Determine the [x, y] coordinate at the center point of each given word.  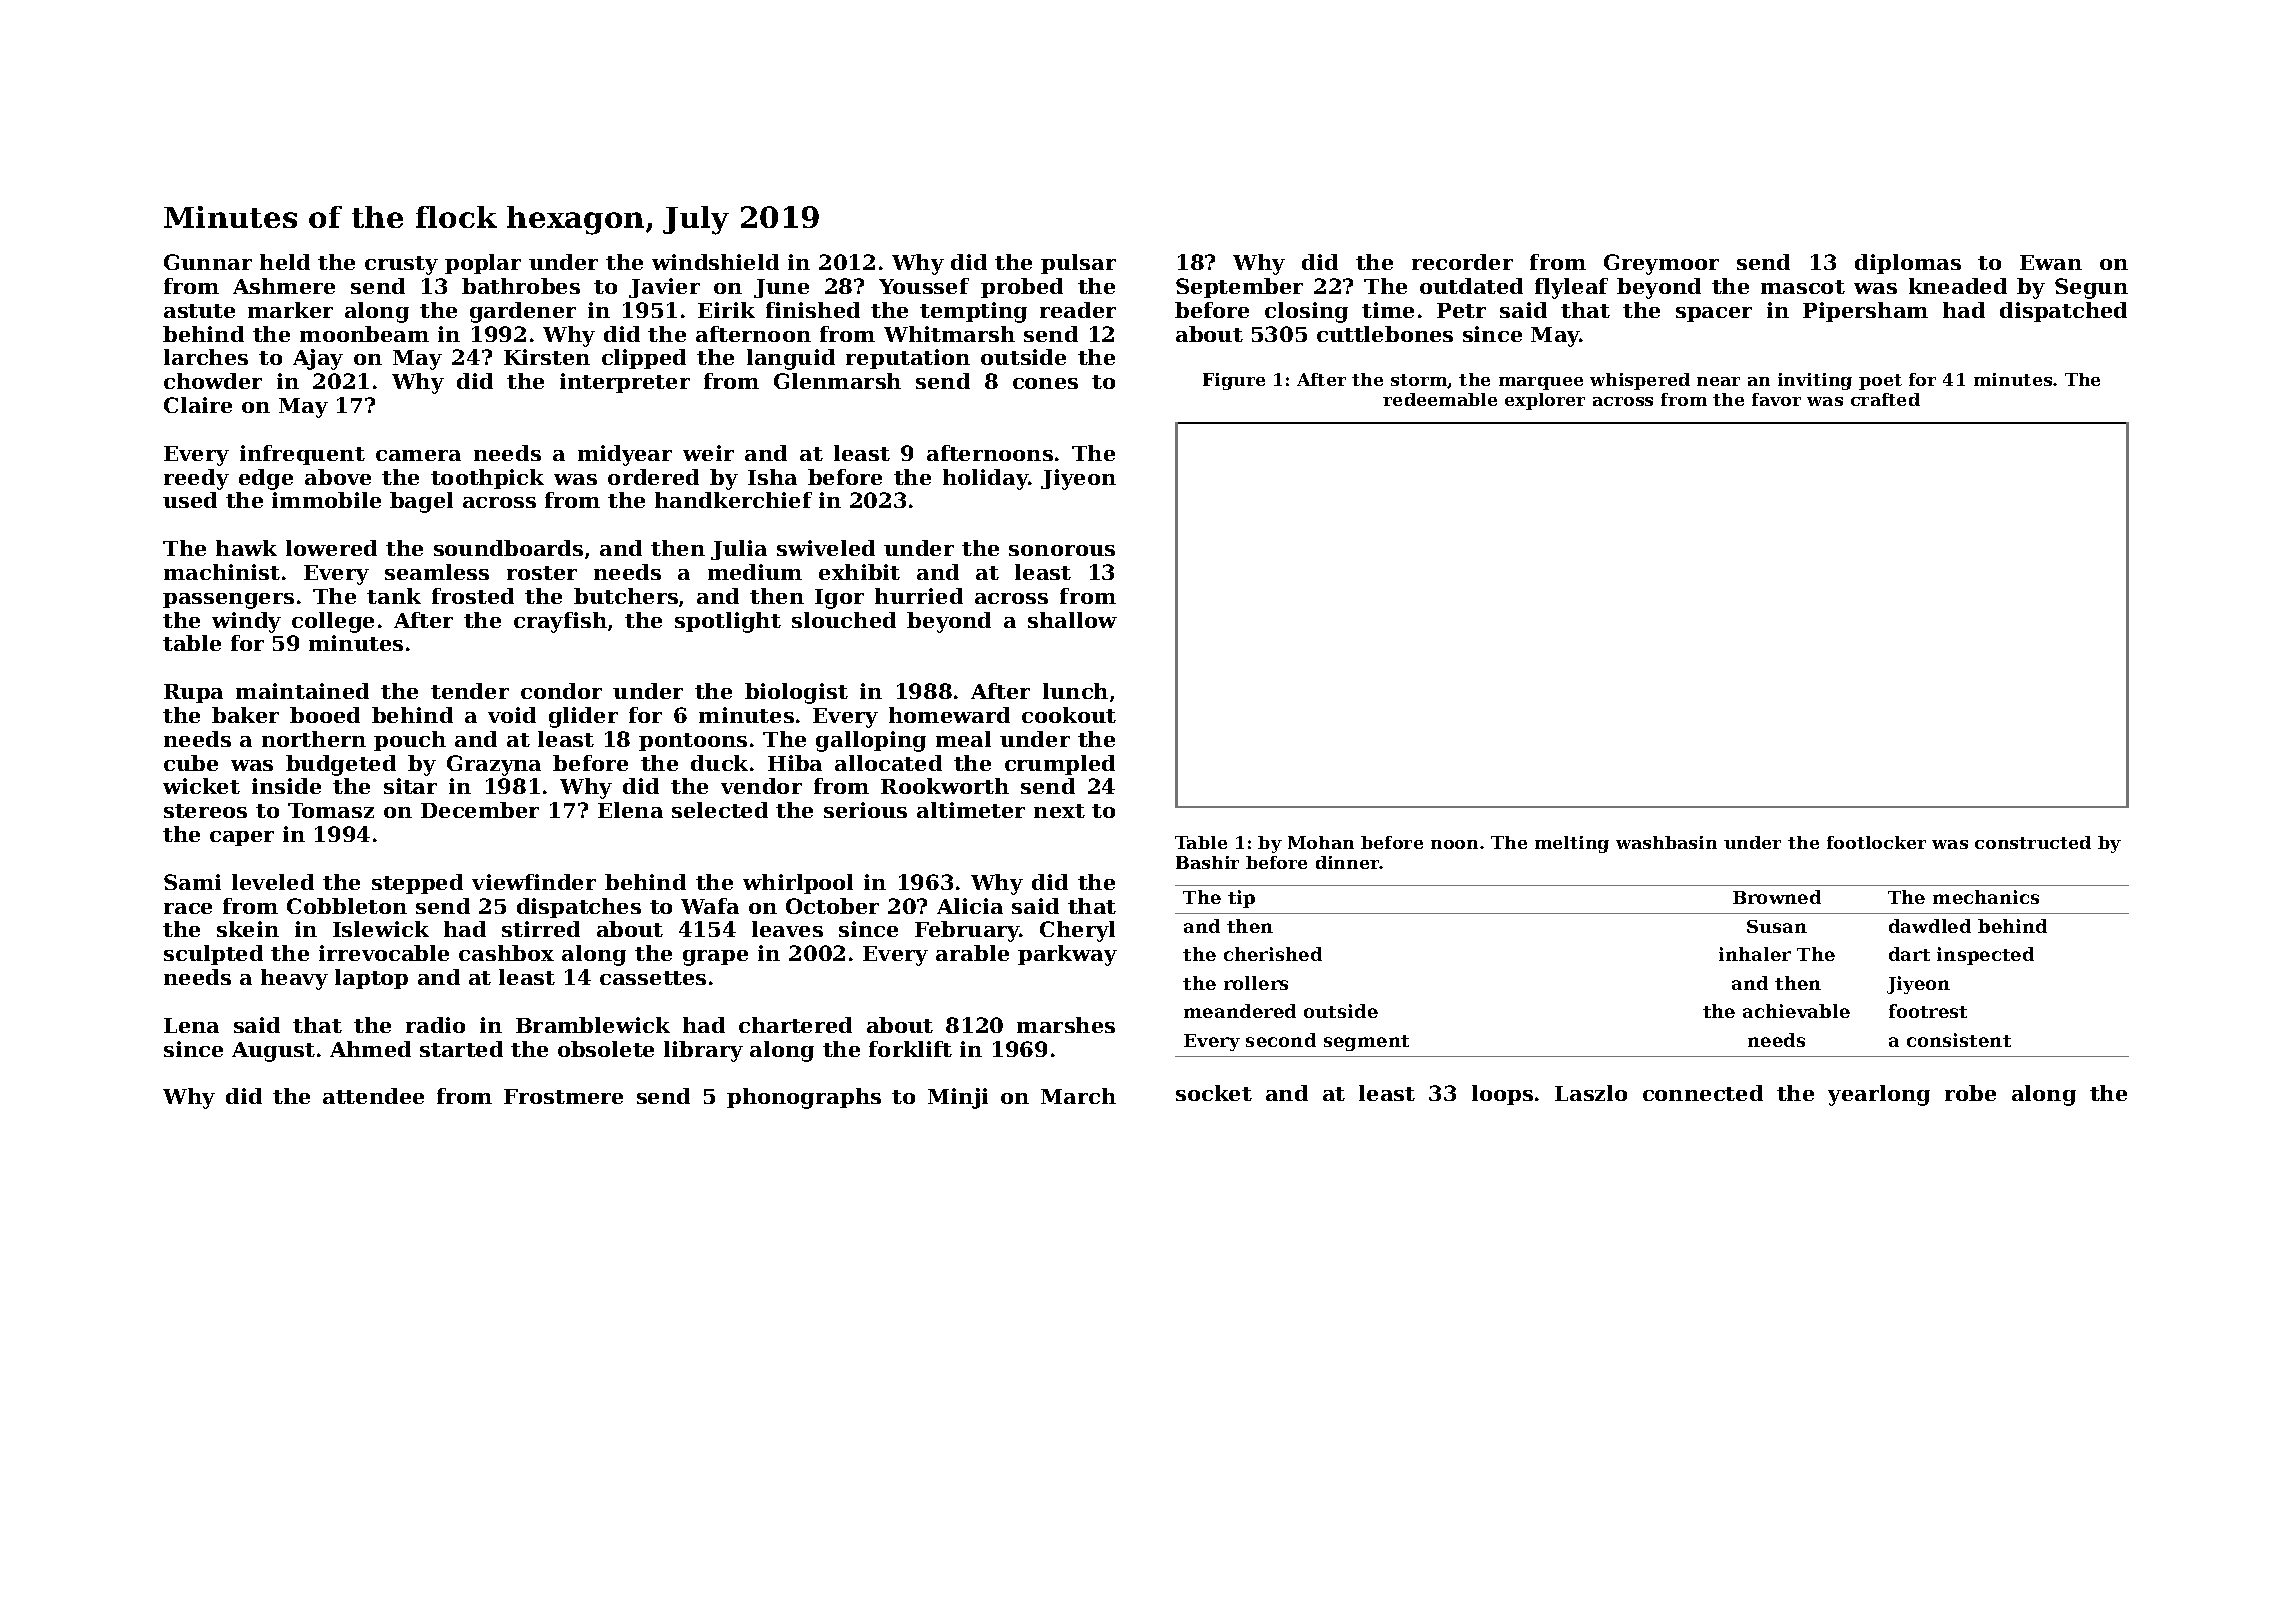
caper [242, 838]
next [1059, 811]
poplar [483, 264]
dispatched [2063, 312]
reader [1078, 310]
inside [286, 786]
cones [1045, 383]
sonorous [1062, 550]
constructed [2033, 842]
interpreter [625, 383]
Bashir [1207, 862]
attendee [373, 1096]
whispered [1640, 381]
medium [755, 572]
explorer [1545, 401]
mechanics [1986, 897]
